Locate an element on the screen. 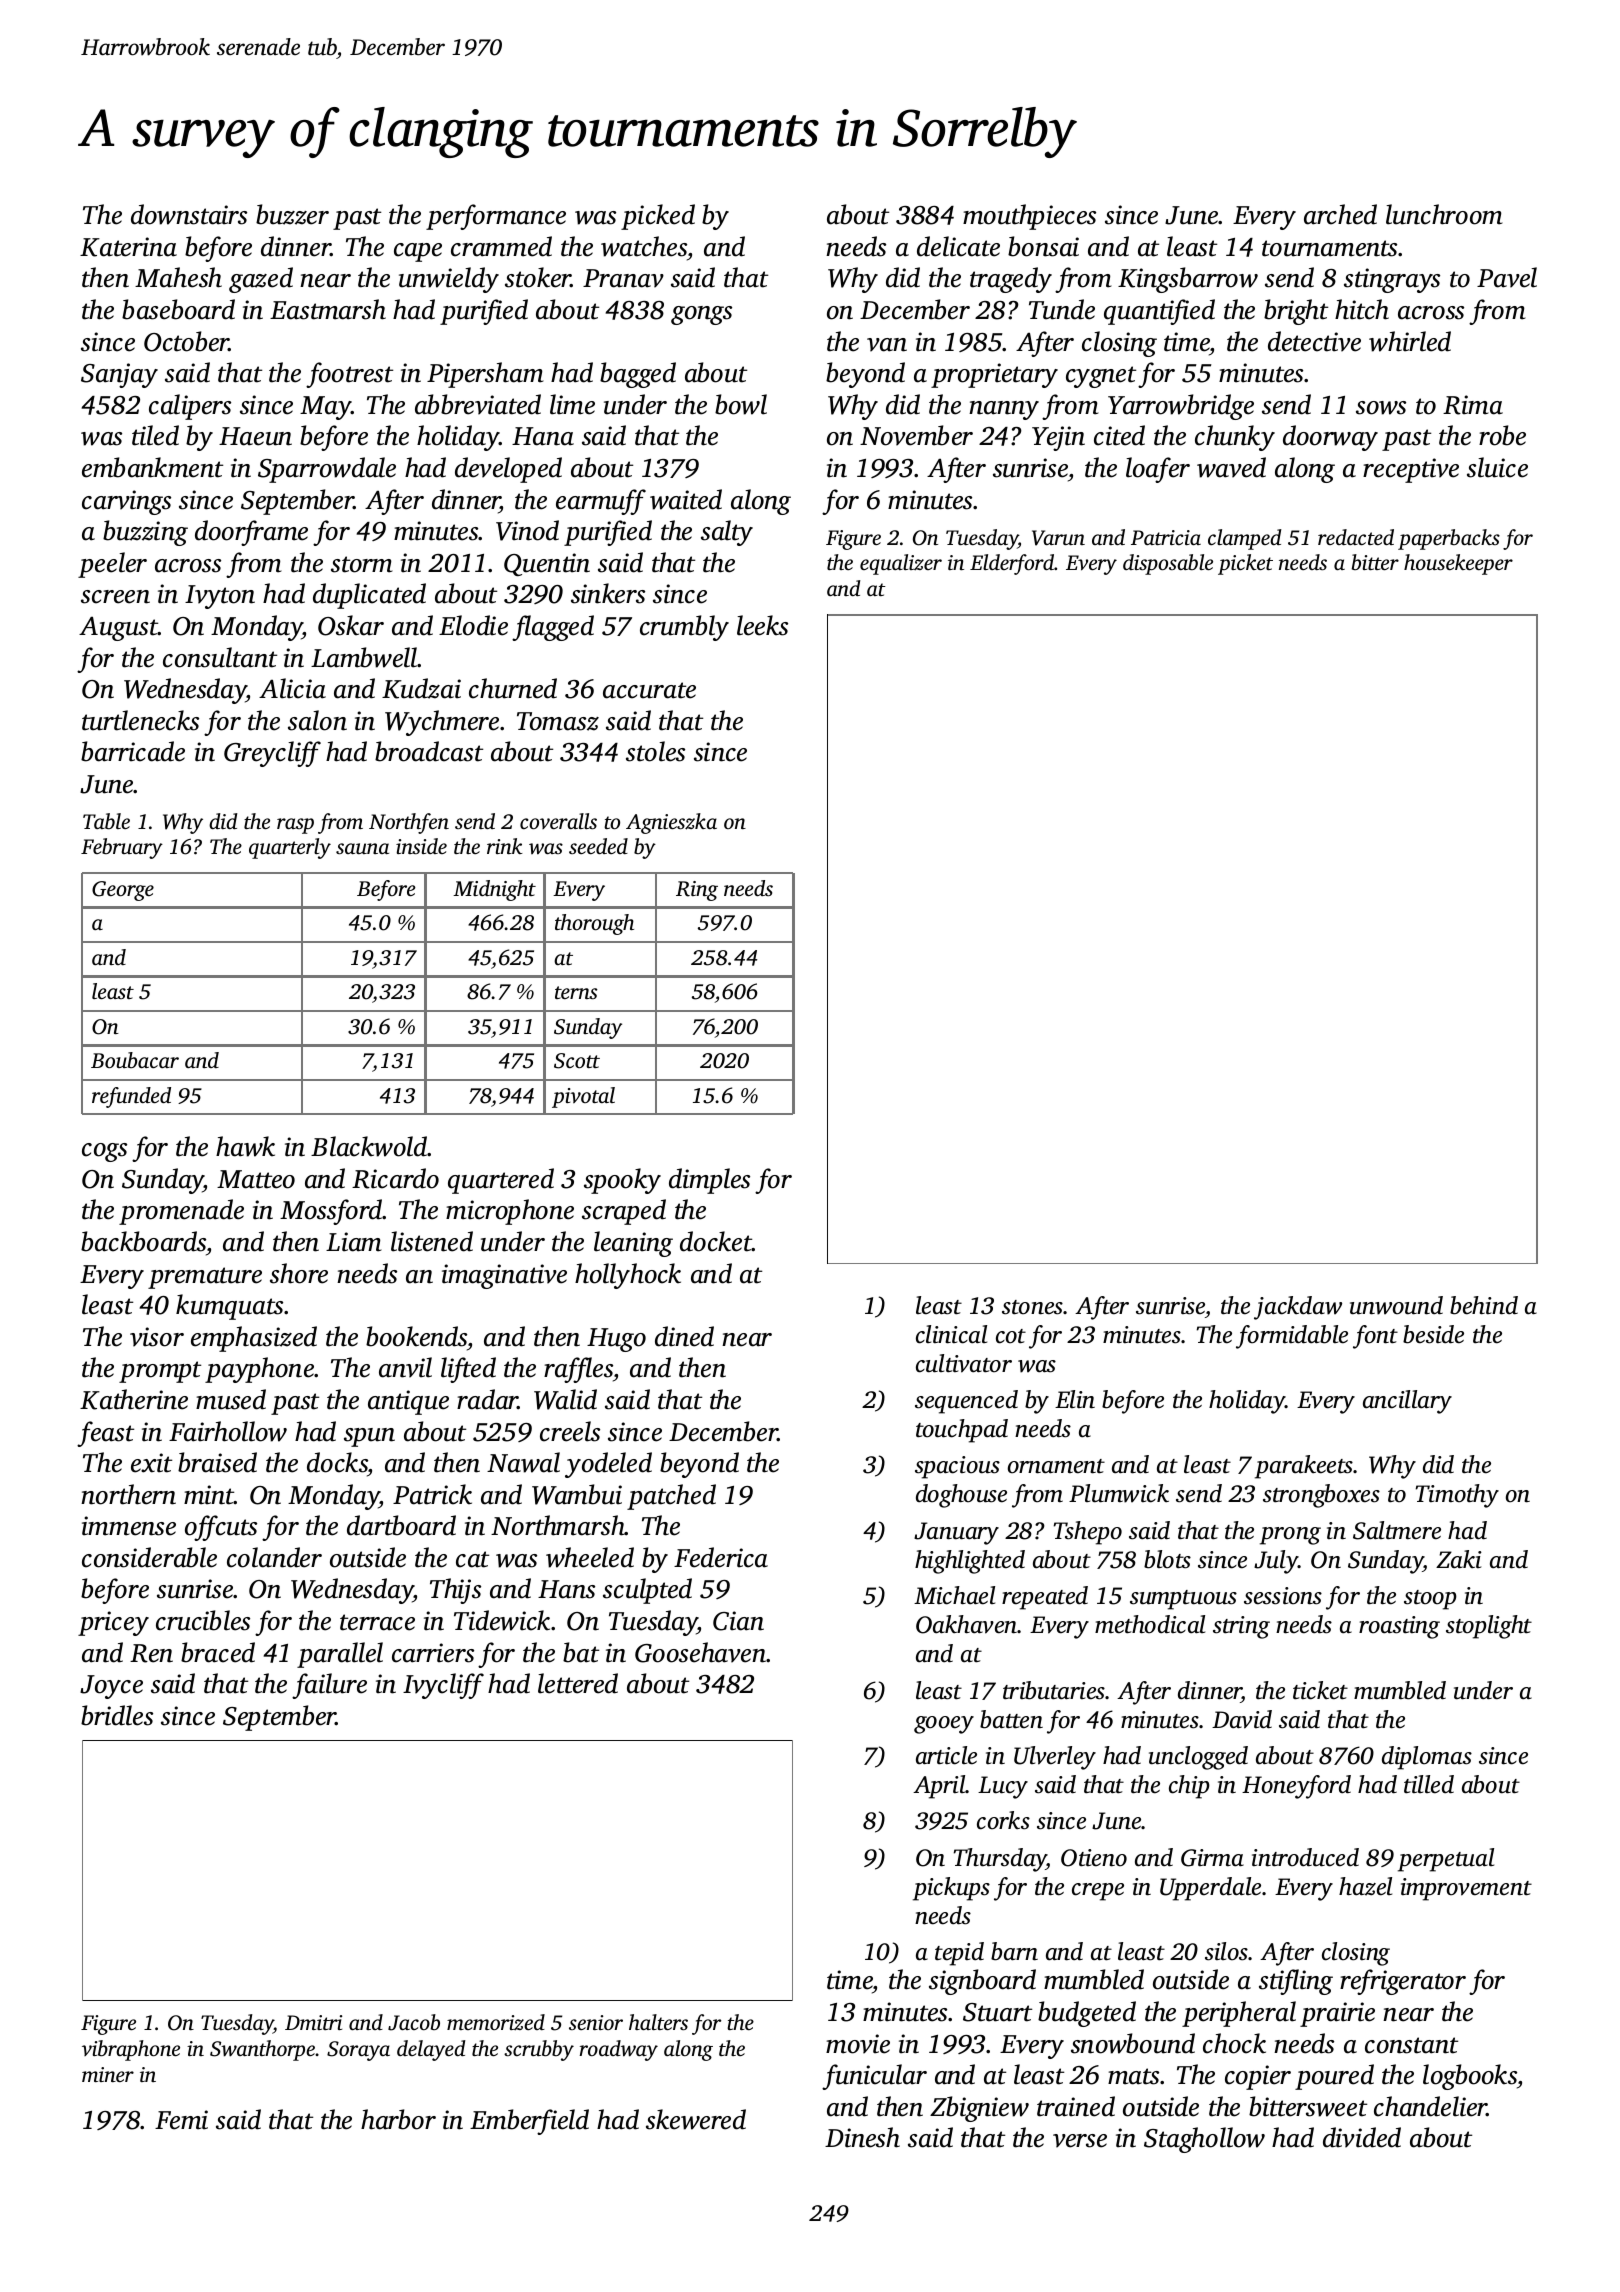  terns is located at coordinates (576, 992).
